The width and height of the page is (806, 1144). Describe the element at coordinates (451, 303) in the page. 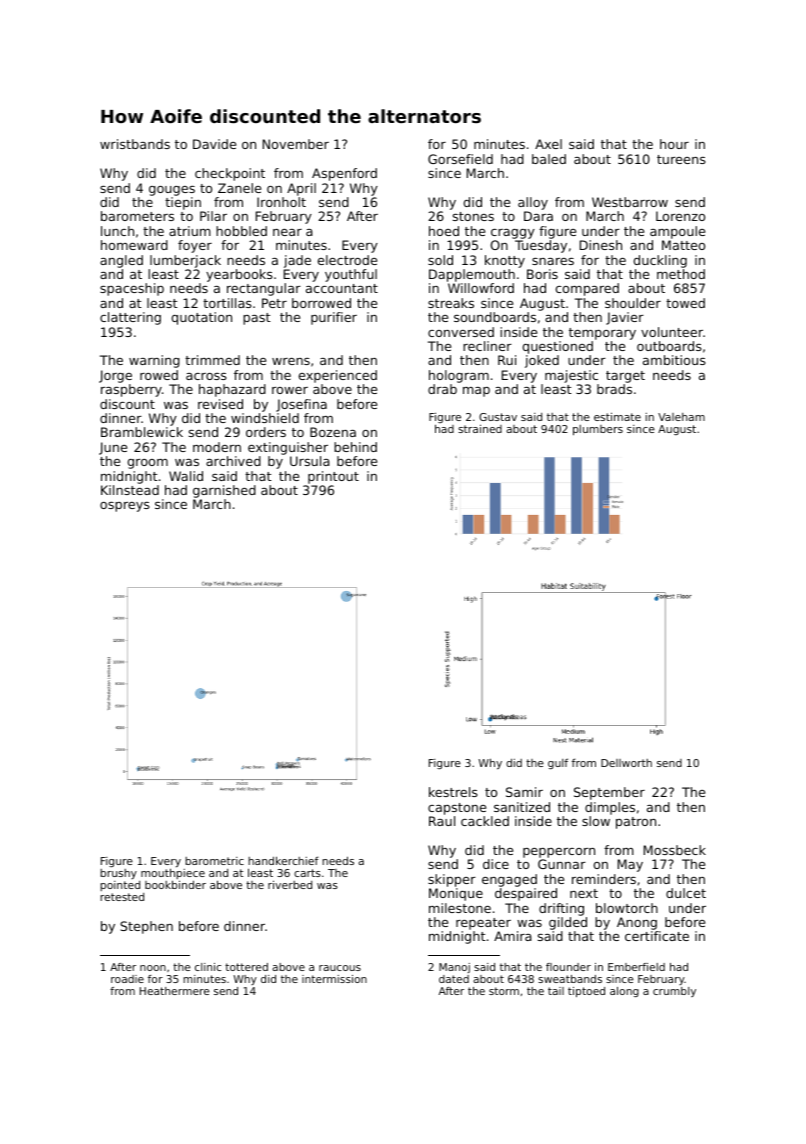

I see `streaks` at that location.
